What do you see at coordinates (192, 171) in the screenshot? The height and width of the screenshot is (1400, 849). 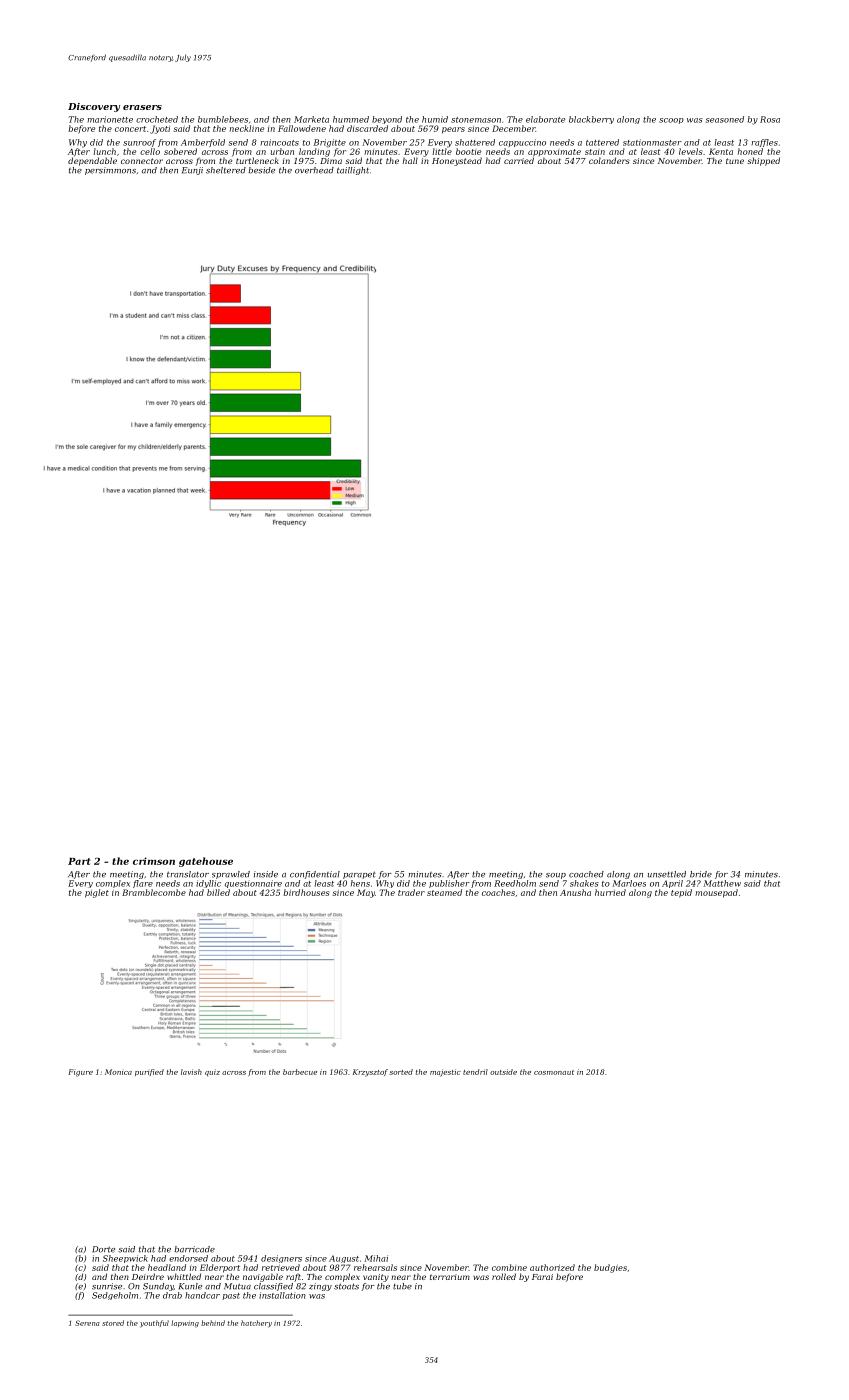 I see `Eunji` at bounding box center [192, 171].
